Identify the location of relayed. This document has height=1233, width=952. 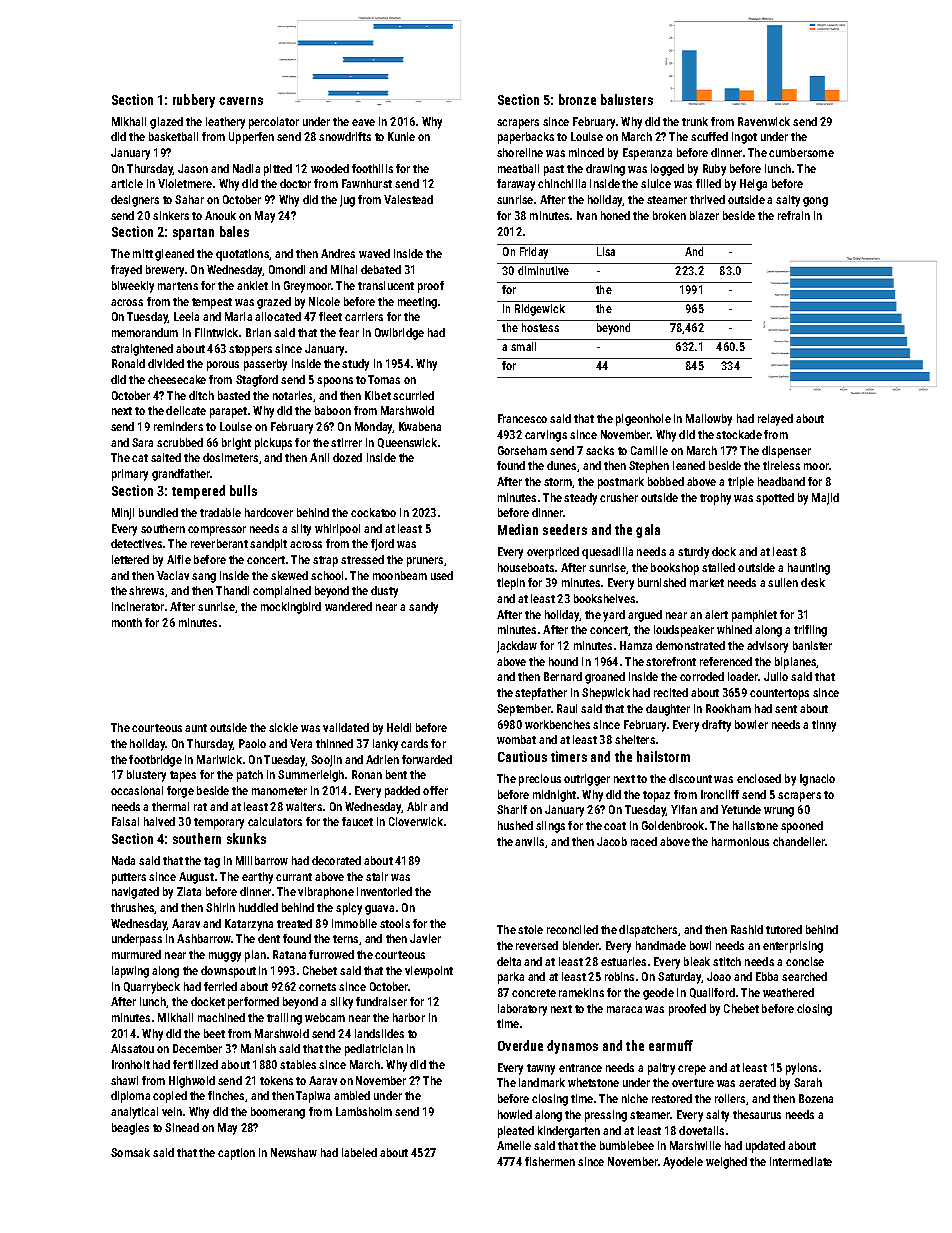
(775, 420).
